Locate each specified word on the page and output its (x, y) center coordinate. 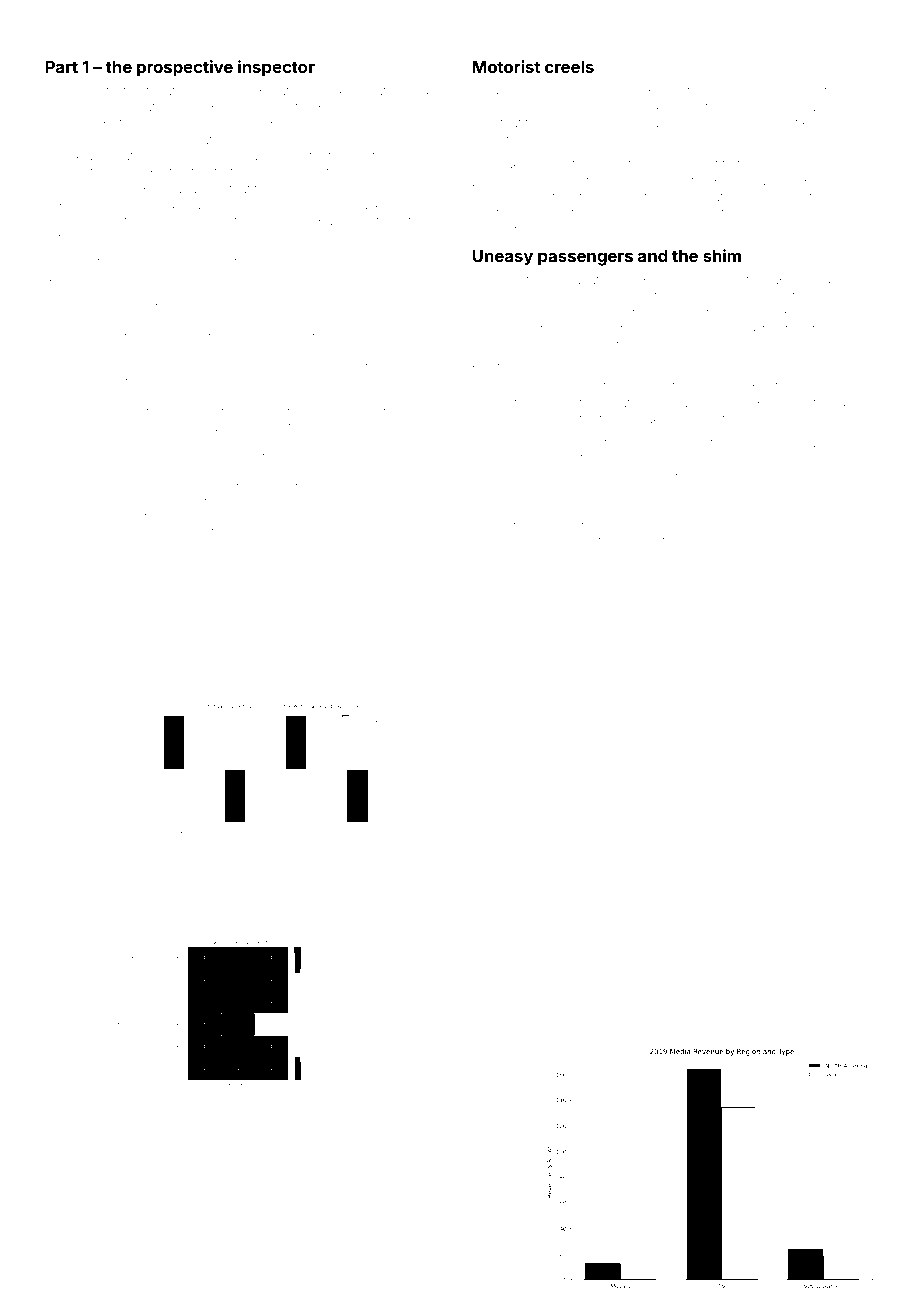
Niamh (815, 107)
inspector (276, 68)
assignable (776, 214)
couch (295, 189)
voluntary (685, 528)
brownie (178, 501)
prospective (185, 68)
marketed (123, 276)
